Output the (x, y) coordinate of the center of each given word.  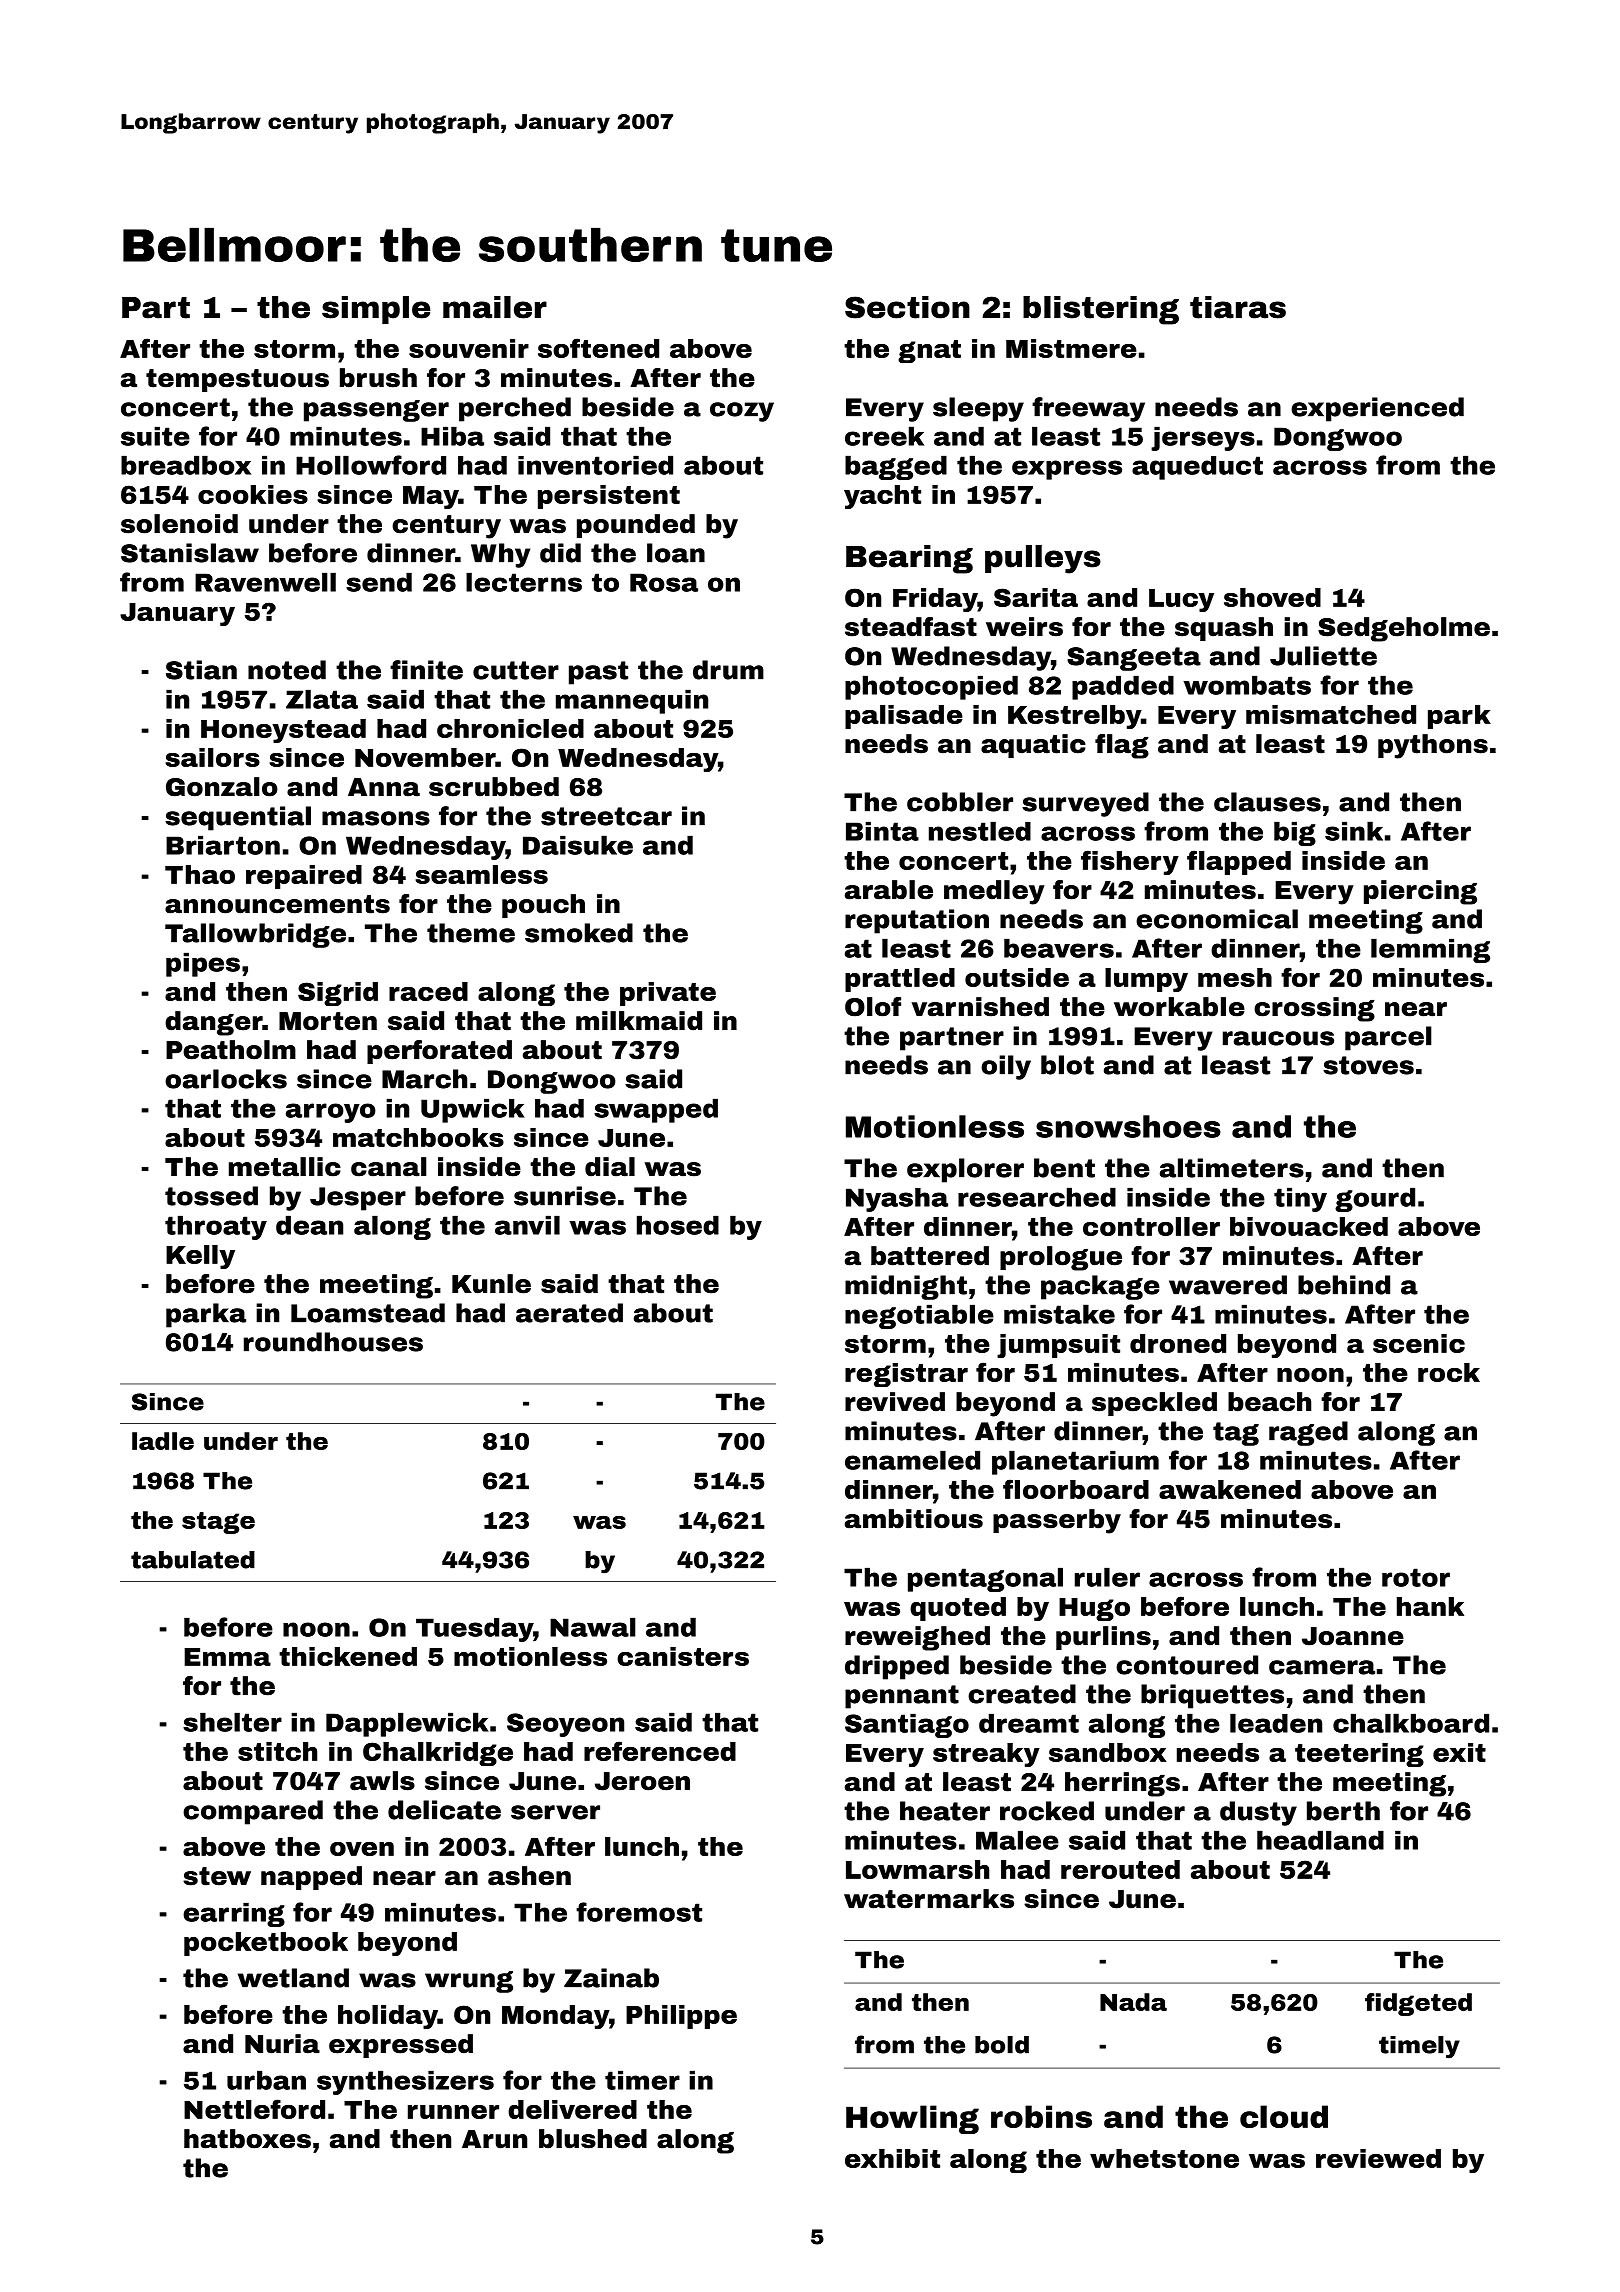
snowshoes (1128, 1126)
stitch (277, 1751)
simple (376, 310)
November (425, 757)
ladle (163, 1441)
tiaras (1238, 307)
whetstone (1164, 2158)
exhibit (892, 2158)
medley (994, 892)
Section (907, 307)
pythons (1433, 746)
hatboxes (247, 2139)
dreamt (1029, 1723)
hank (1430, 1606)
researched (1037, 1197)
